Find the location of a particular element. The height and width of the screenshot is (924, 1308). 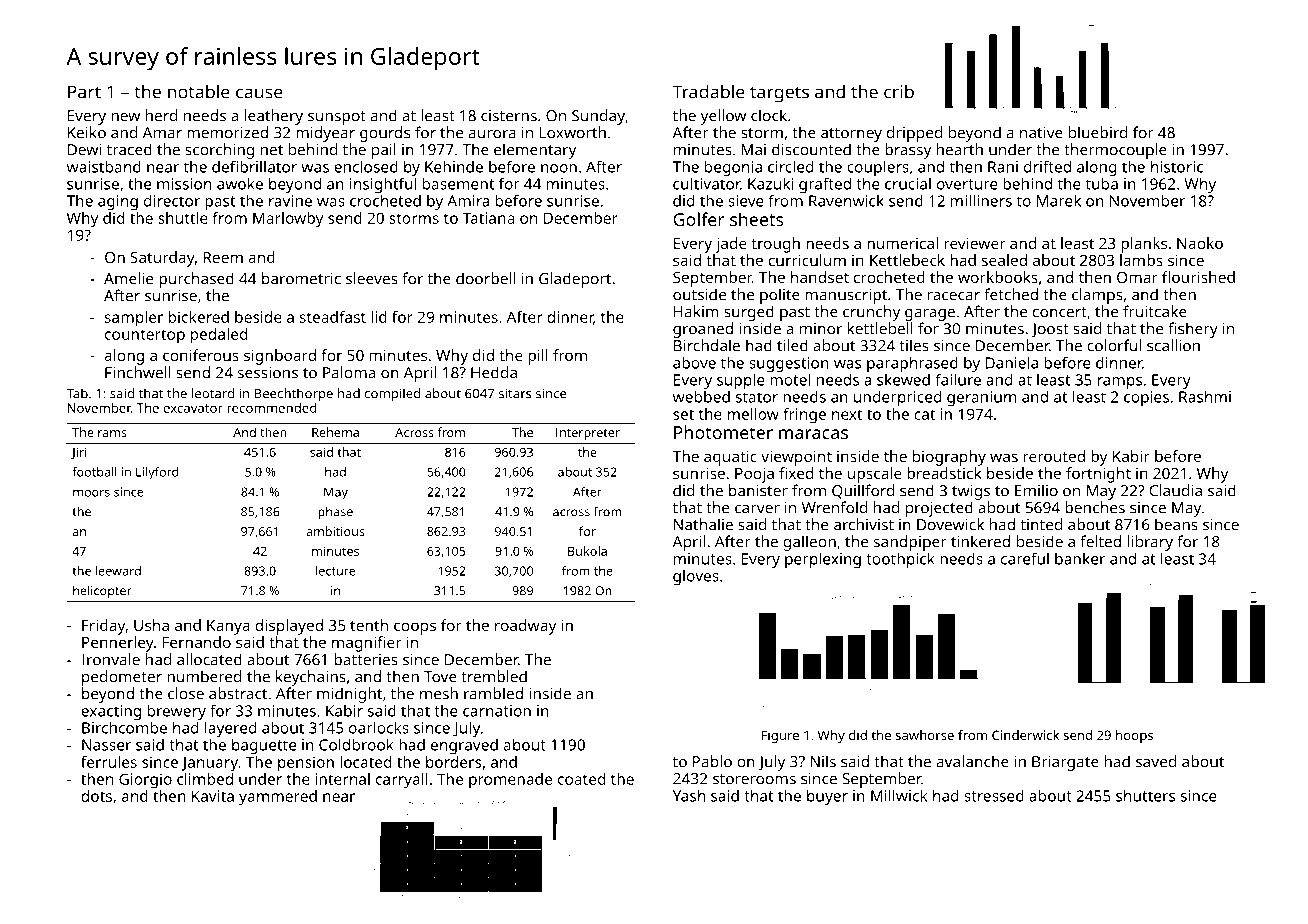

Birchcombe is located at coordinates (124, 727).
